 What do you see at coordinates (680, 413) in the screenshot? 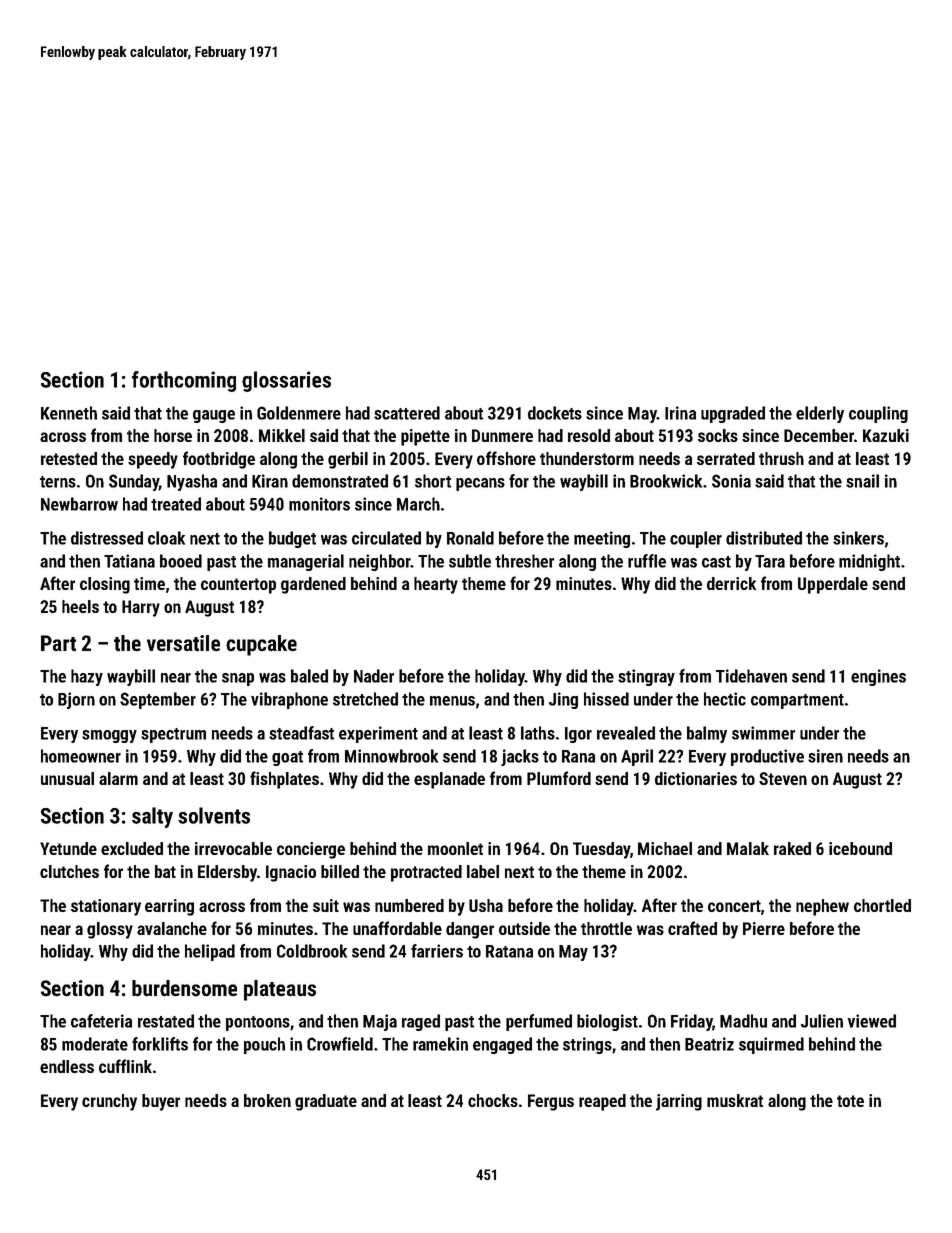
I see `Irina` at bounding box center [680, 413].
